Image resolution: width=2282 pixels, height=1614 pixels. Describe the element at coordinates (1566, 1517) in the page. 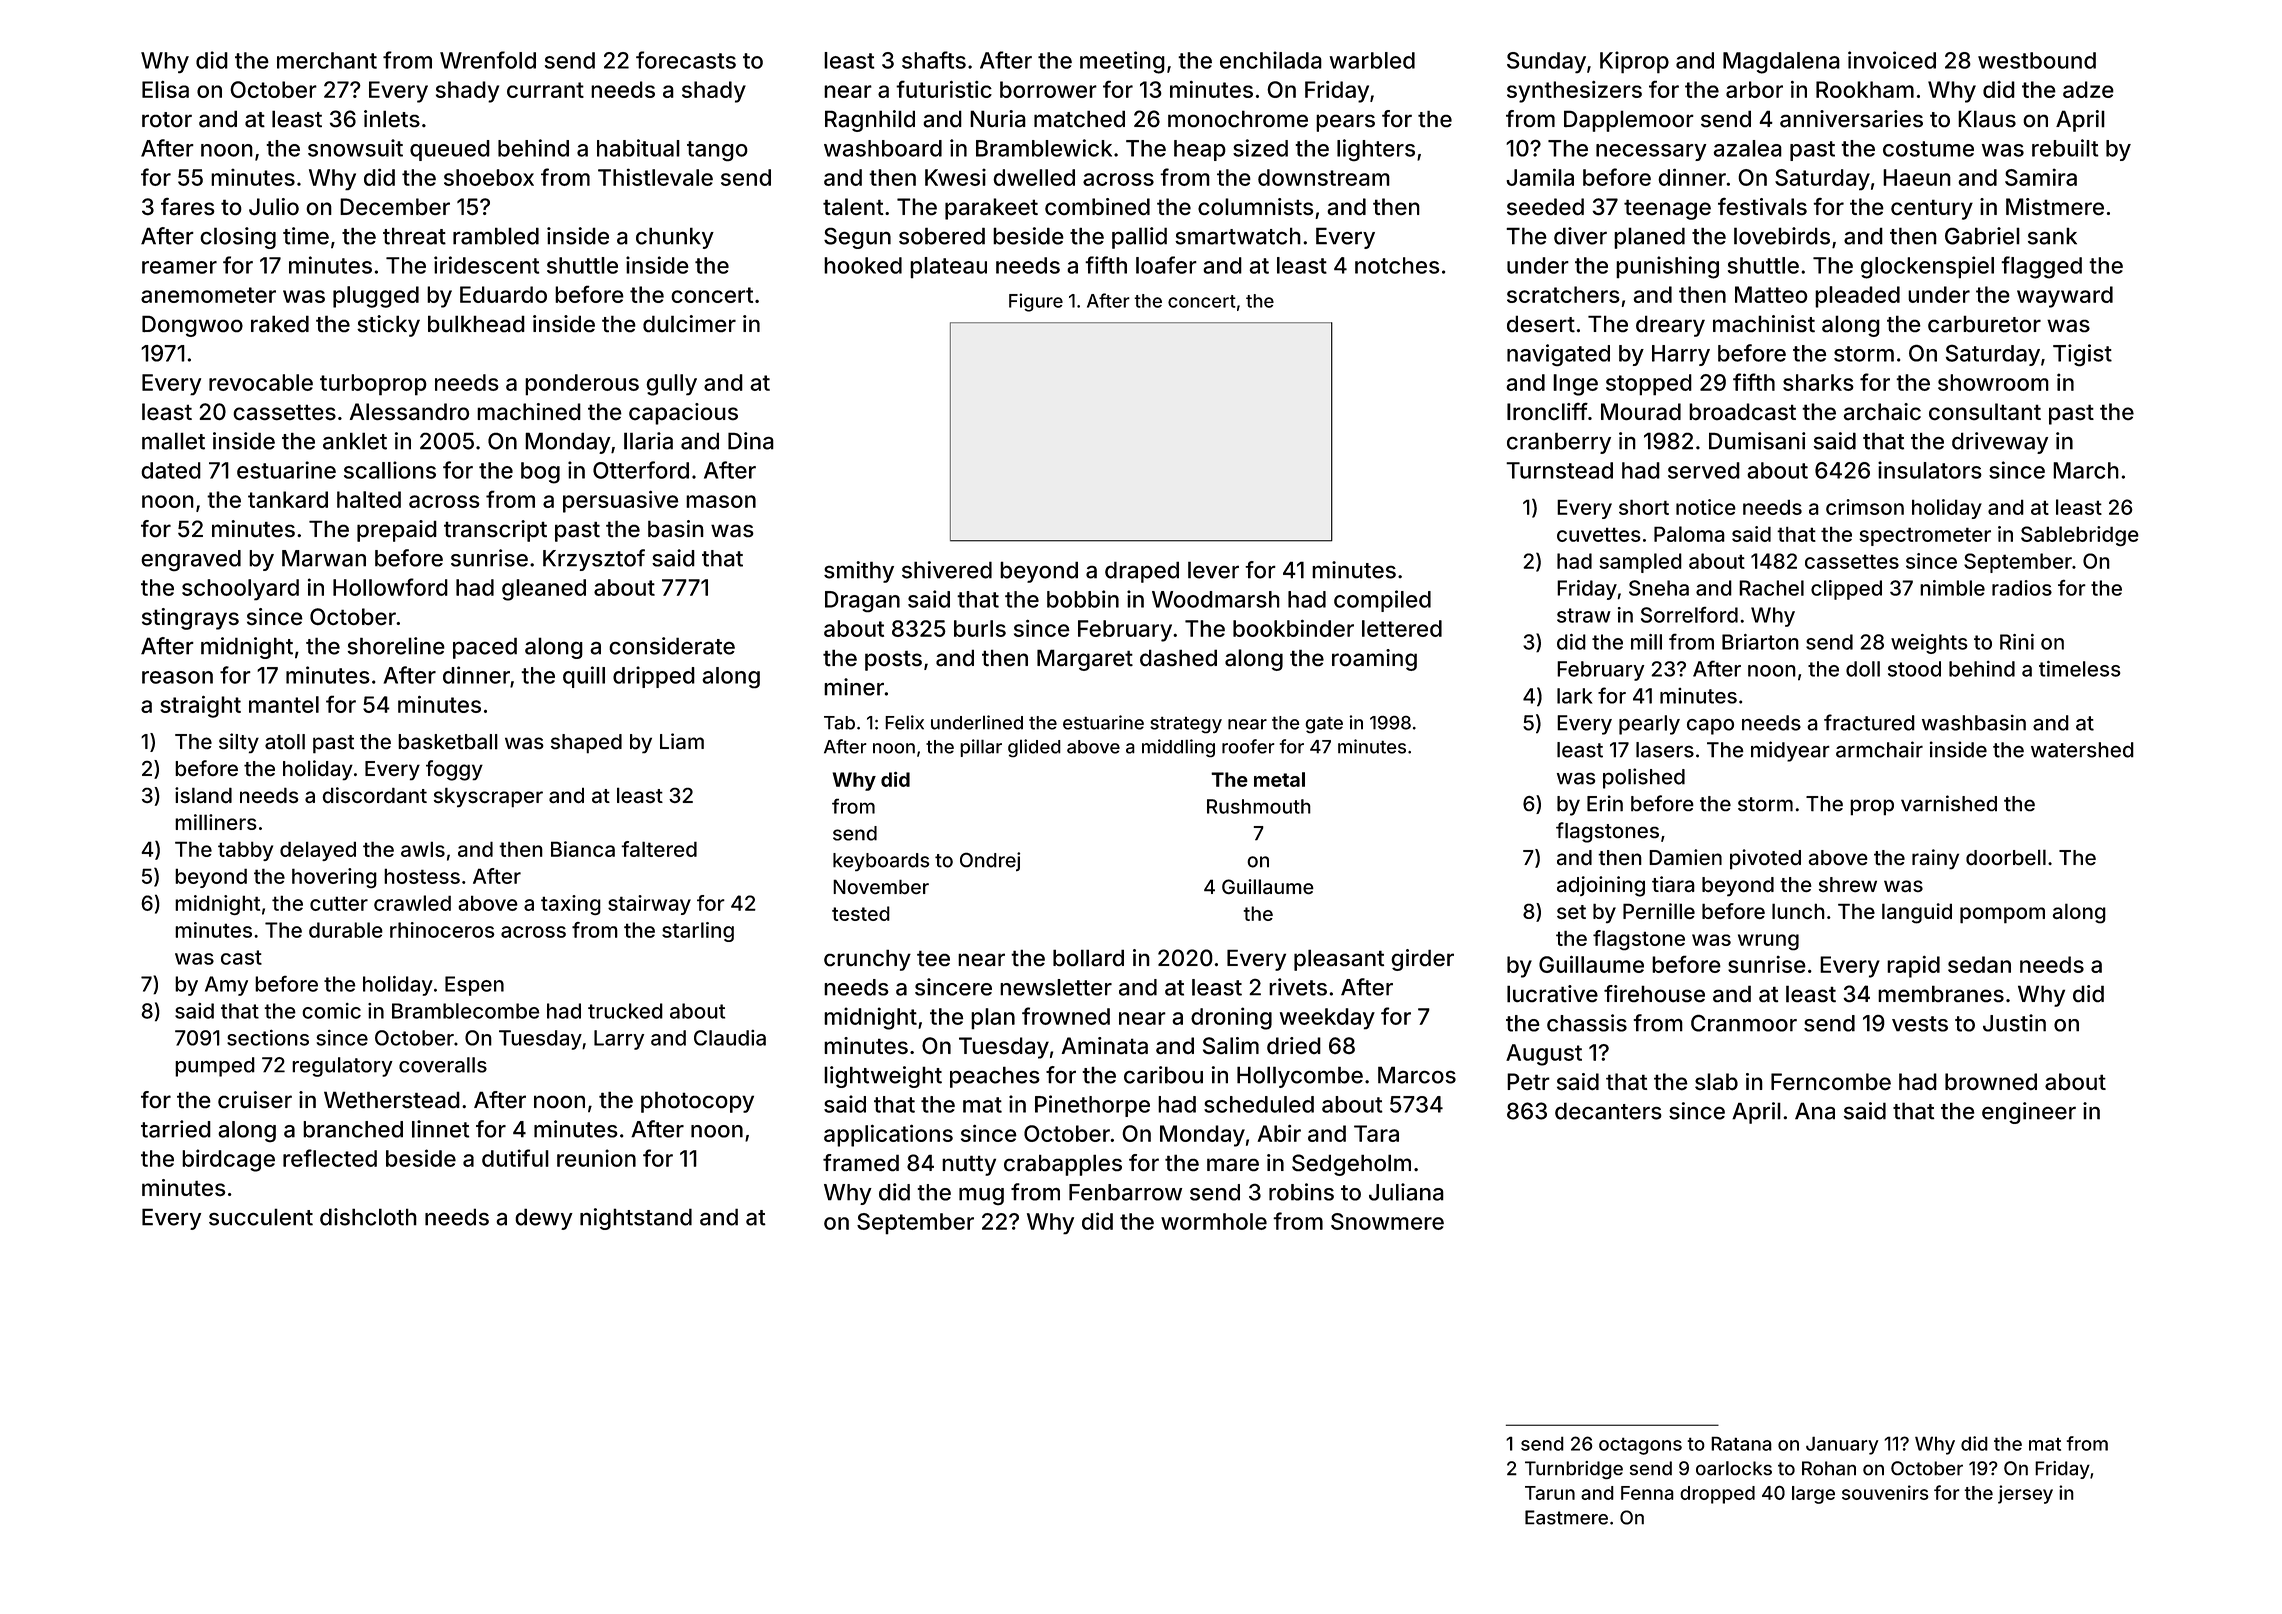

I see `Eastmere` at that location.
